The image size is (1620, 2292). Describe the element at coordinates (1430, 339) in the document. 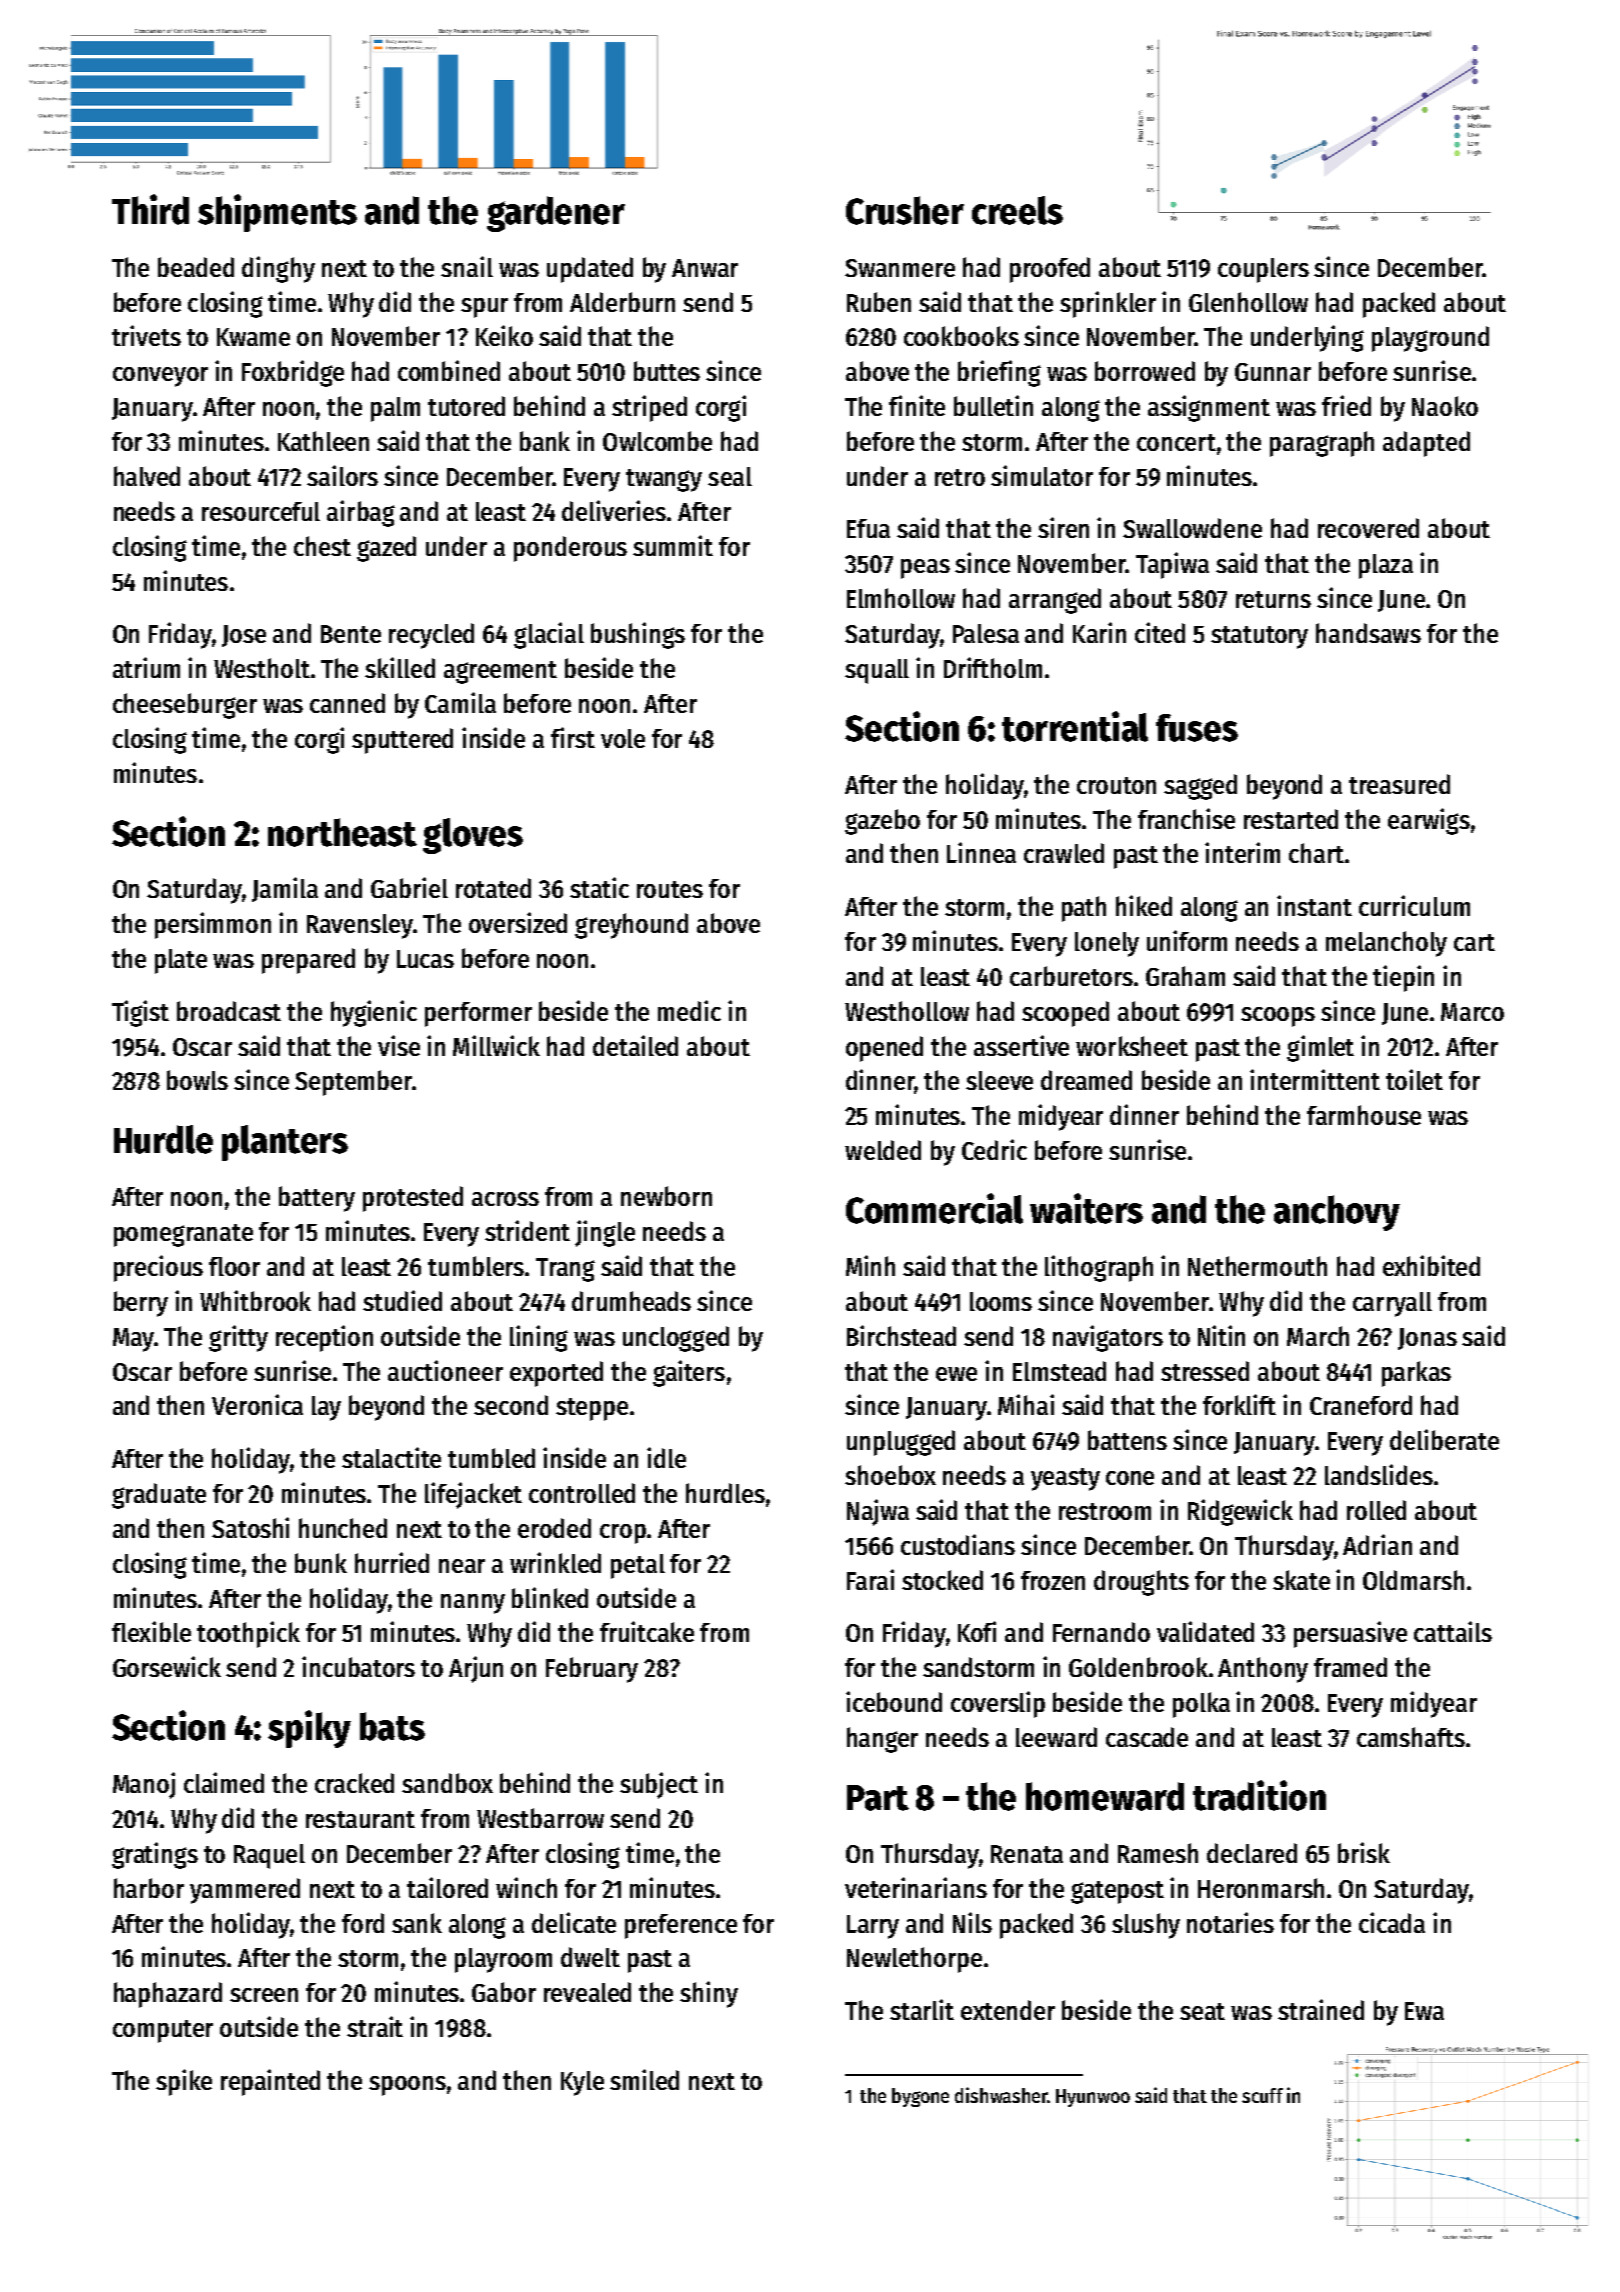

I see `playground` at that location.
